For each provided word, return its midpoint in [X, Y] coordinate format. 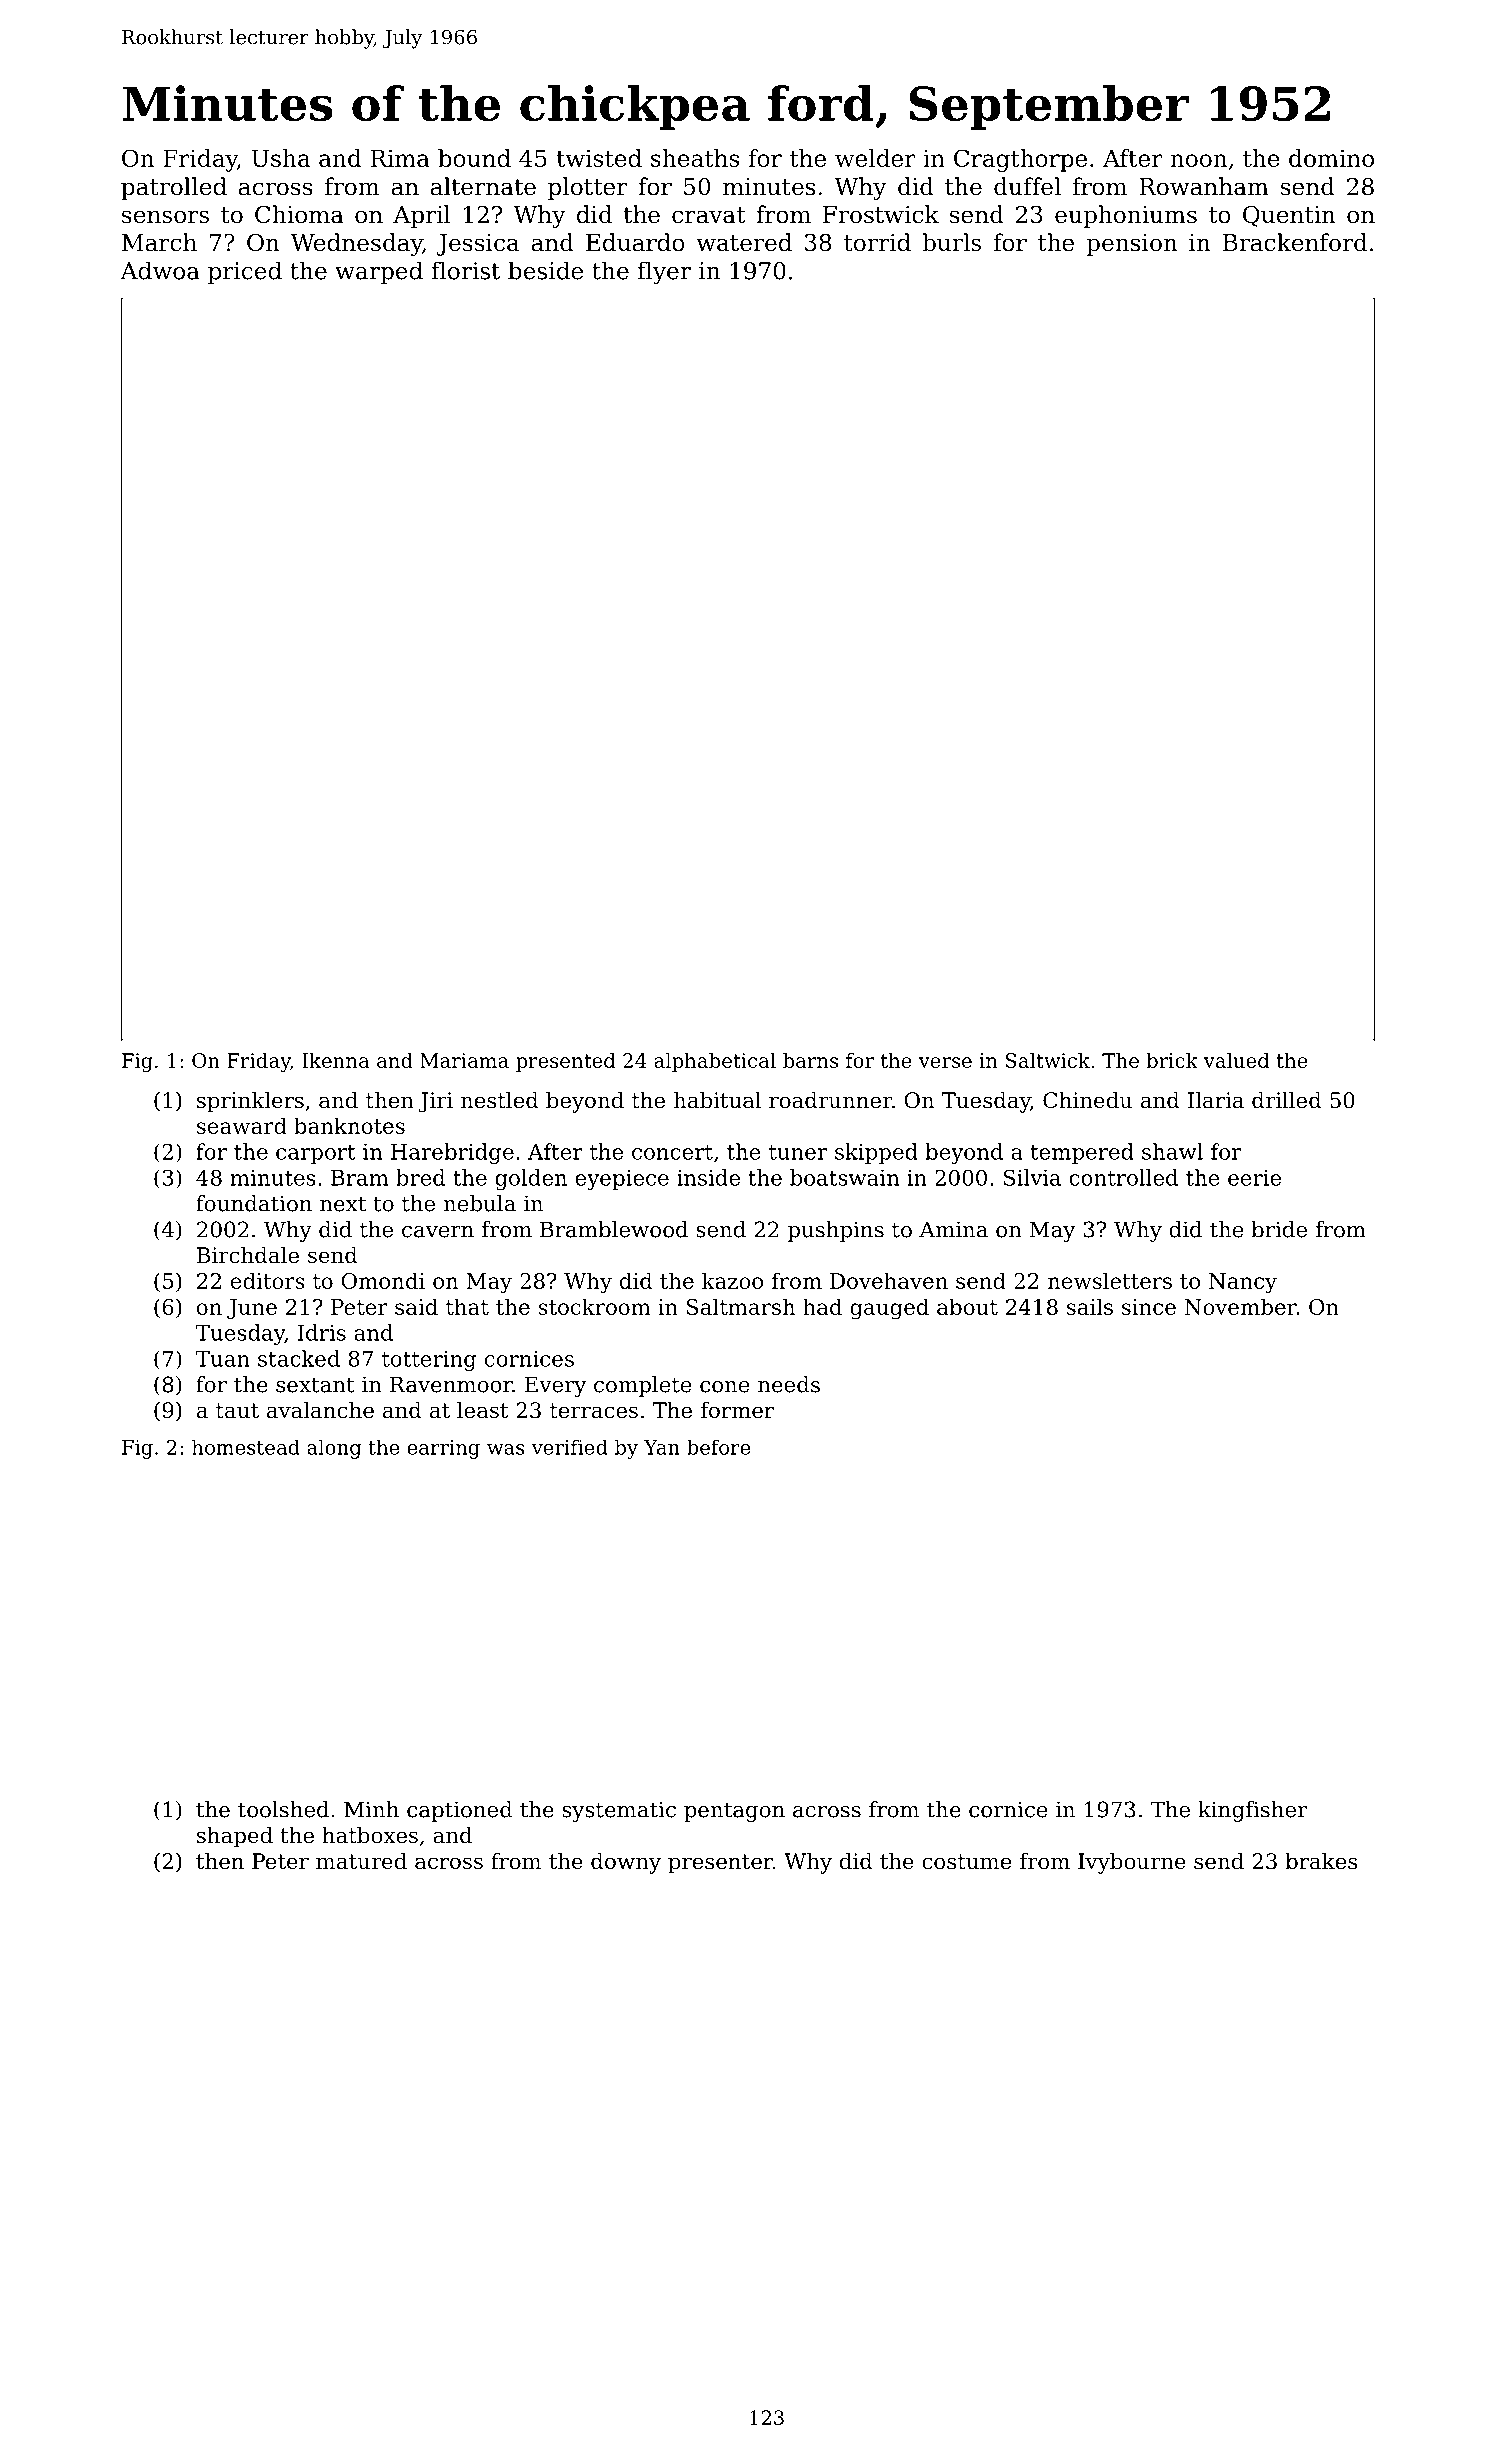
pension [1132, 245]
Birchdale [248, 1255]
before [718, 1447]
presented [565, 1062]
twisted [599, 158]
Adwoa [160, 270]
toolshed [283, 1809]
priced [245, 272]
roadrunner [830, 1100]
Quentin [1289, 216]
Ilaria [1216, 1100]
